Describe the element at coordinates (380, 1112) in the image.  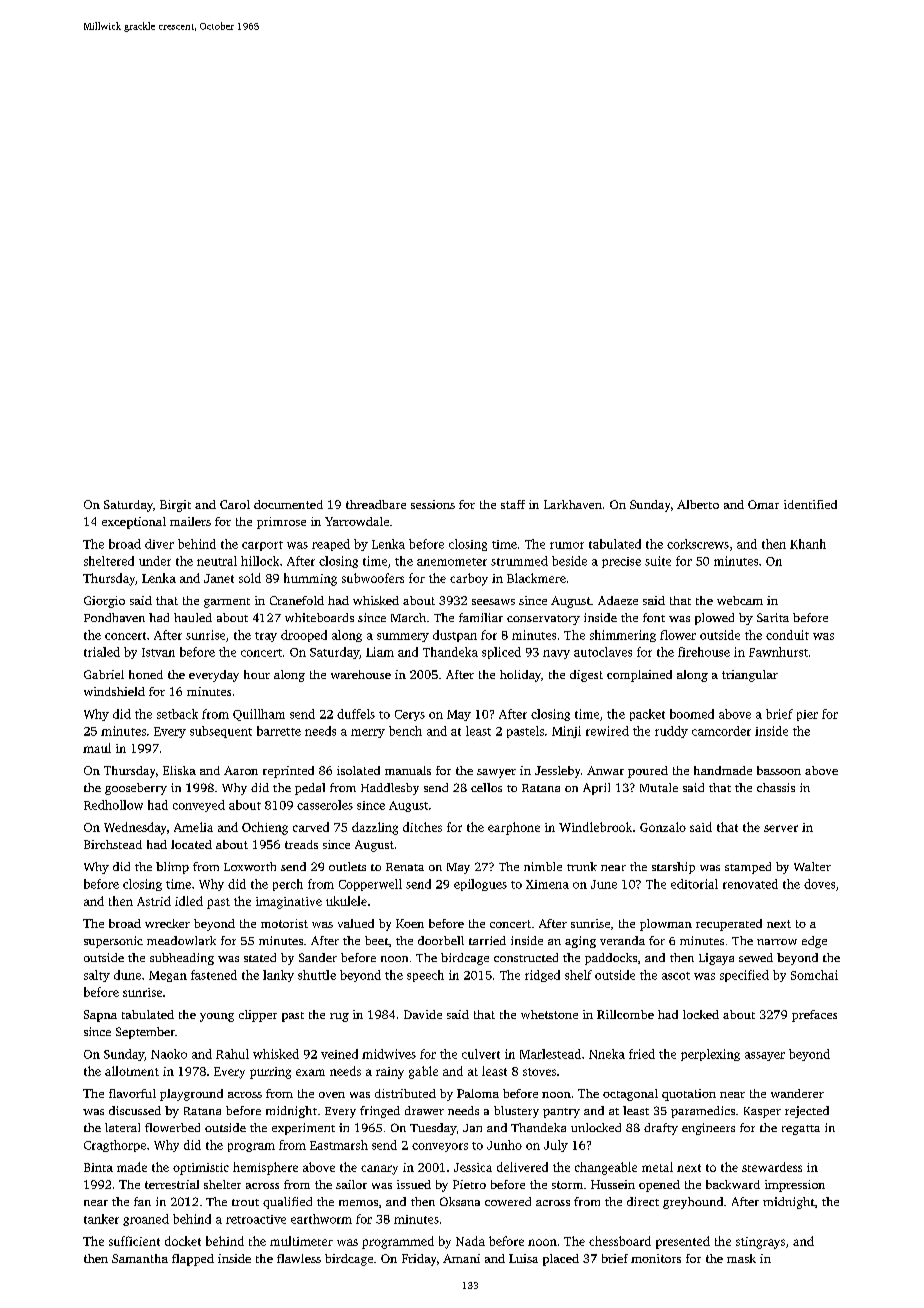
I see `fringed` at that location.
